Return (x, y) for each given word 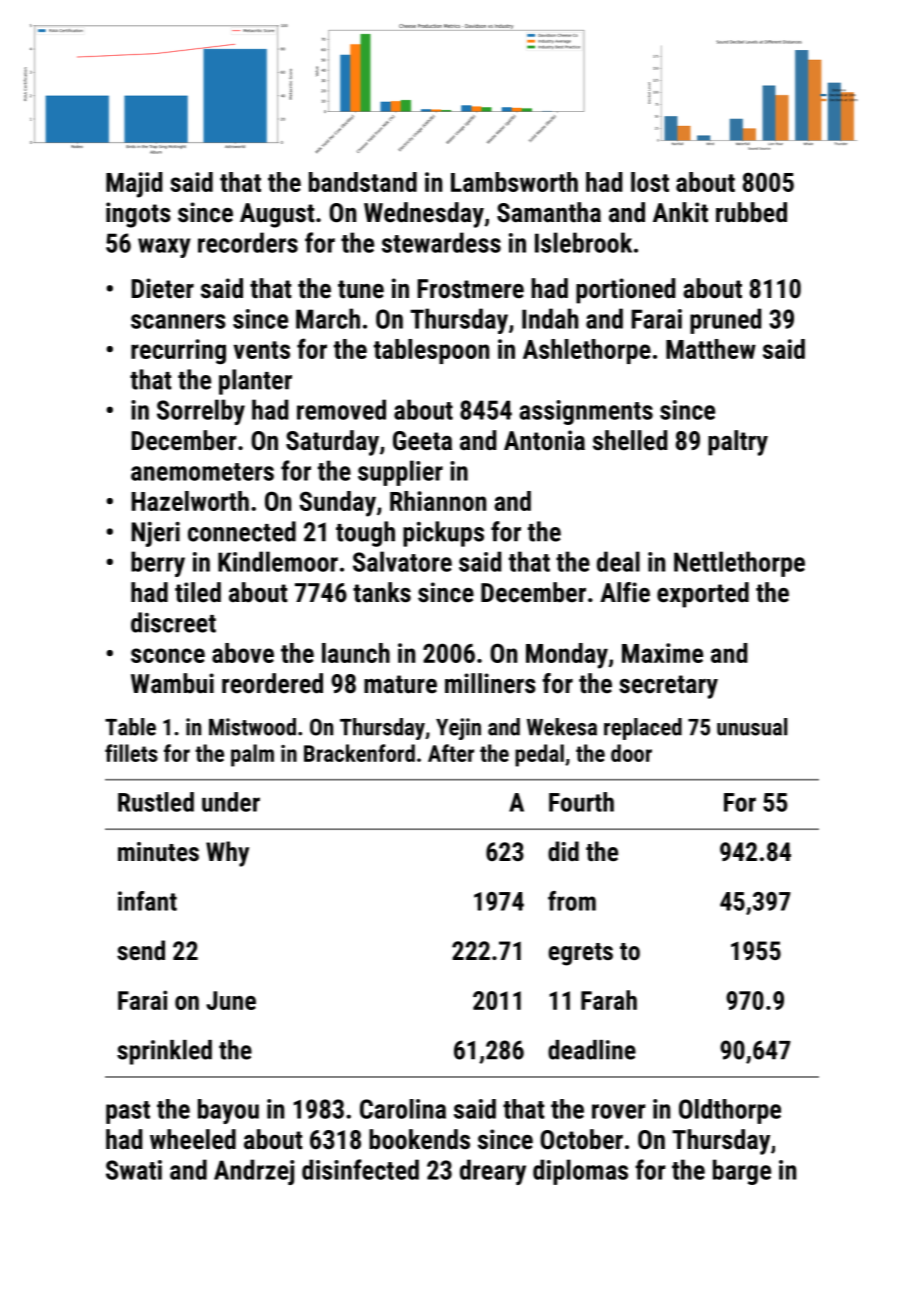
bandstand (363, 182)
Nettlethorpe (739, 564)
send (141, 950)
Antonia (544, 440)
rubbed (751, 212)
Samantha (549, 212)
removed (341, 409)
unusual (752, 727)
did (563, 851)
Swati (134, 1170)
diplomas (580, 1172)
